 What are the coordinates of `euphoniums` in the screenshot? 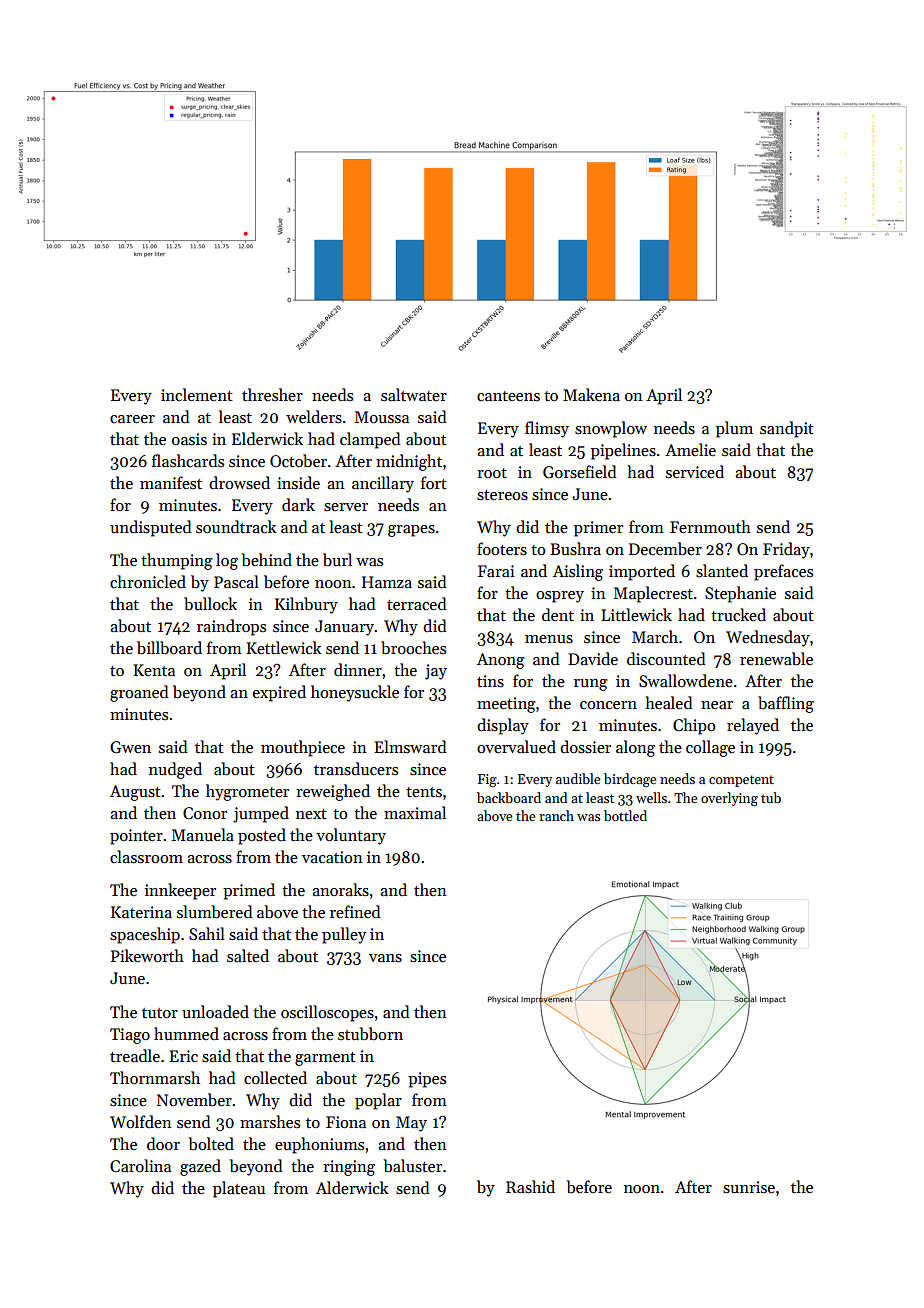 It's located at (319, 1145).
